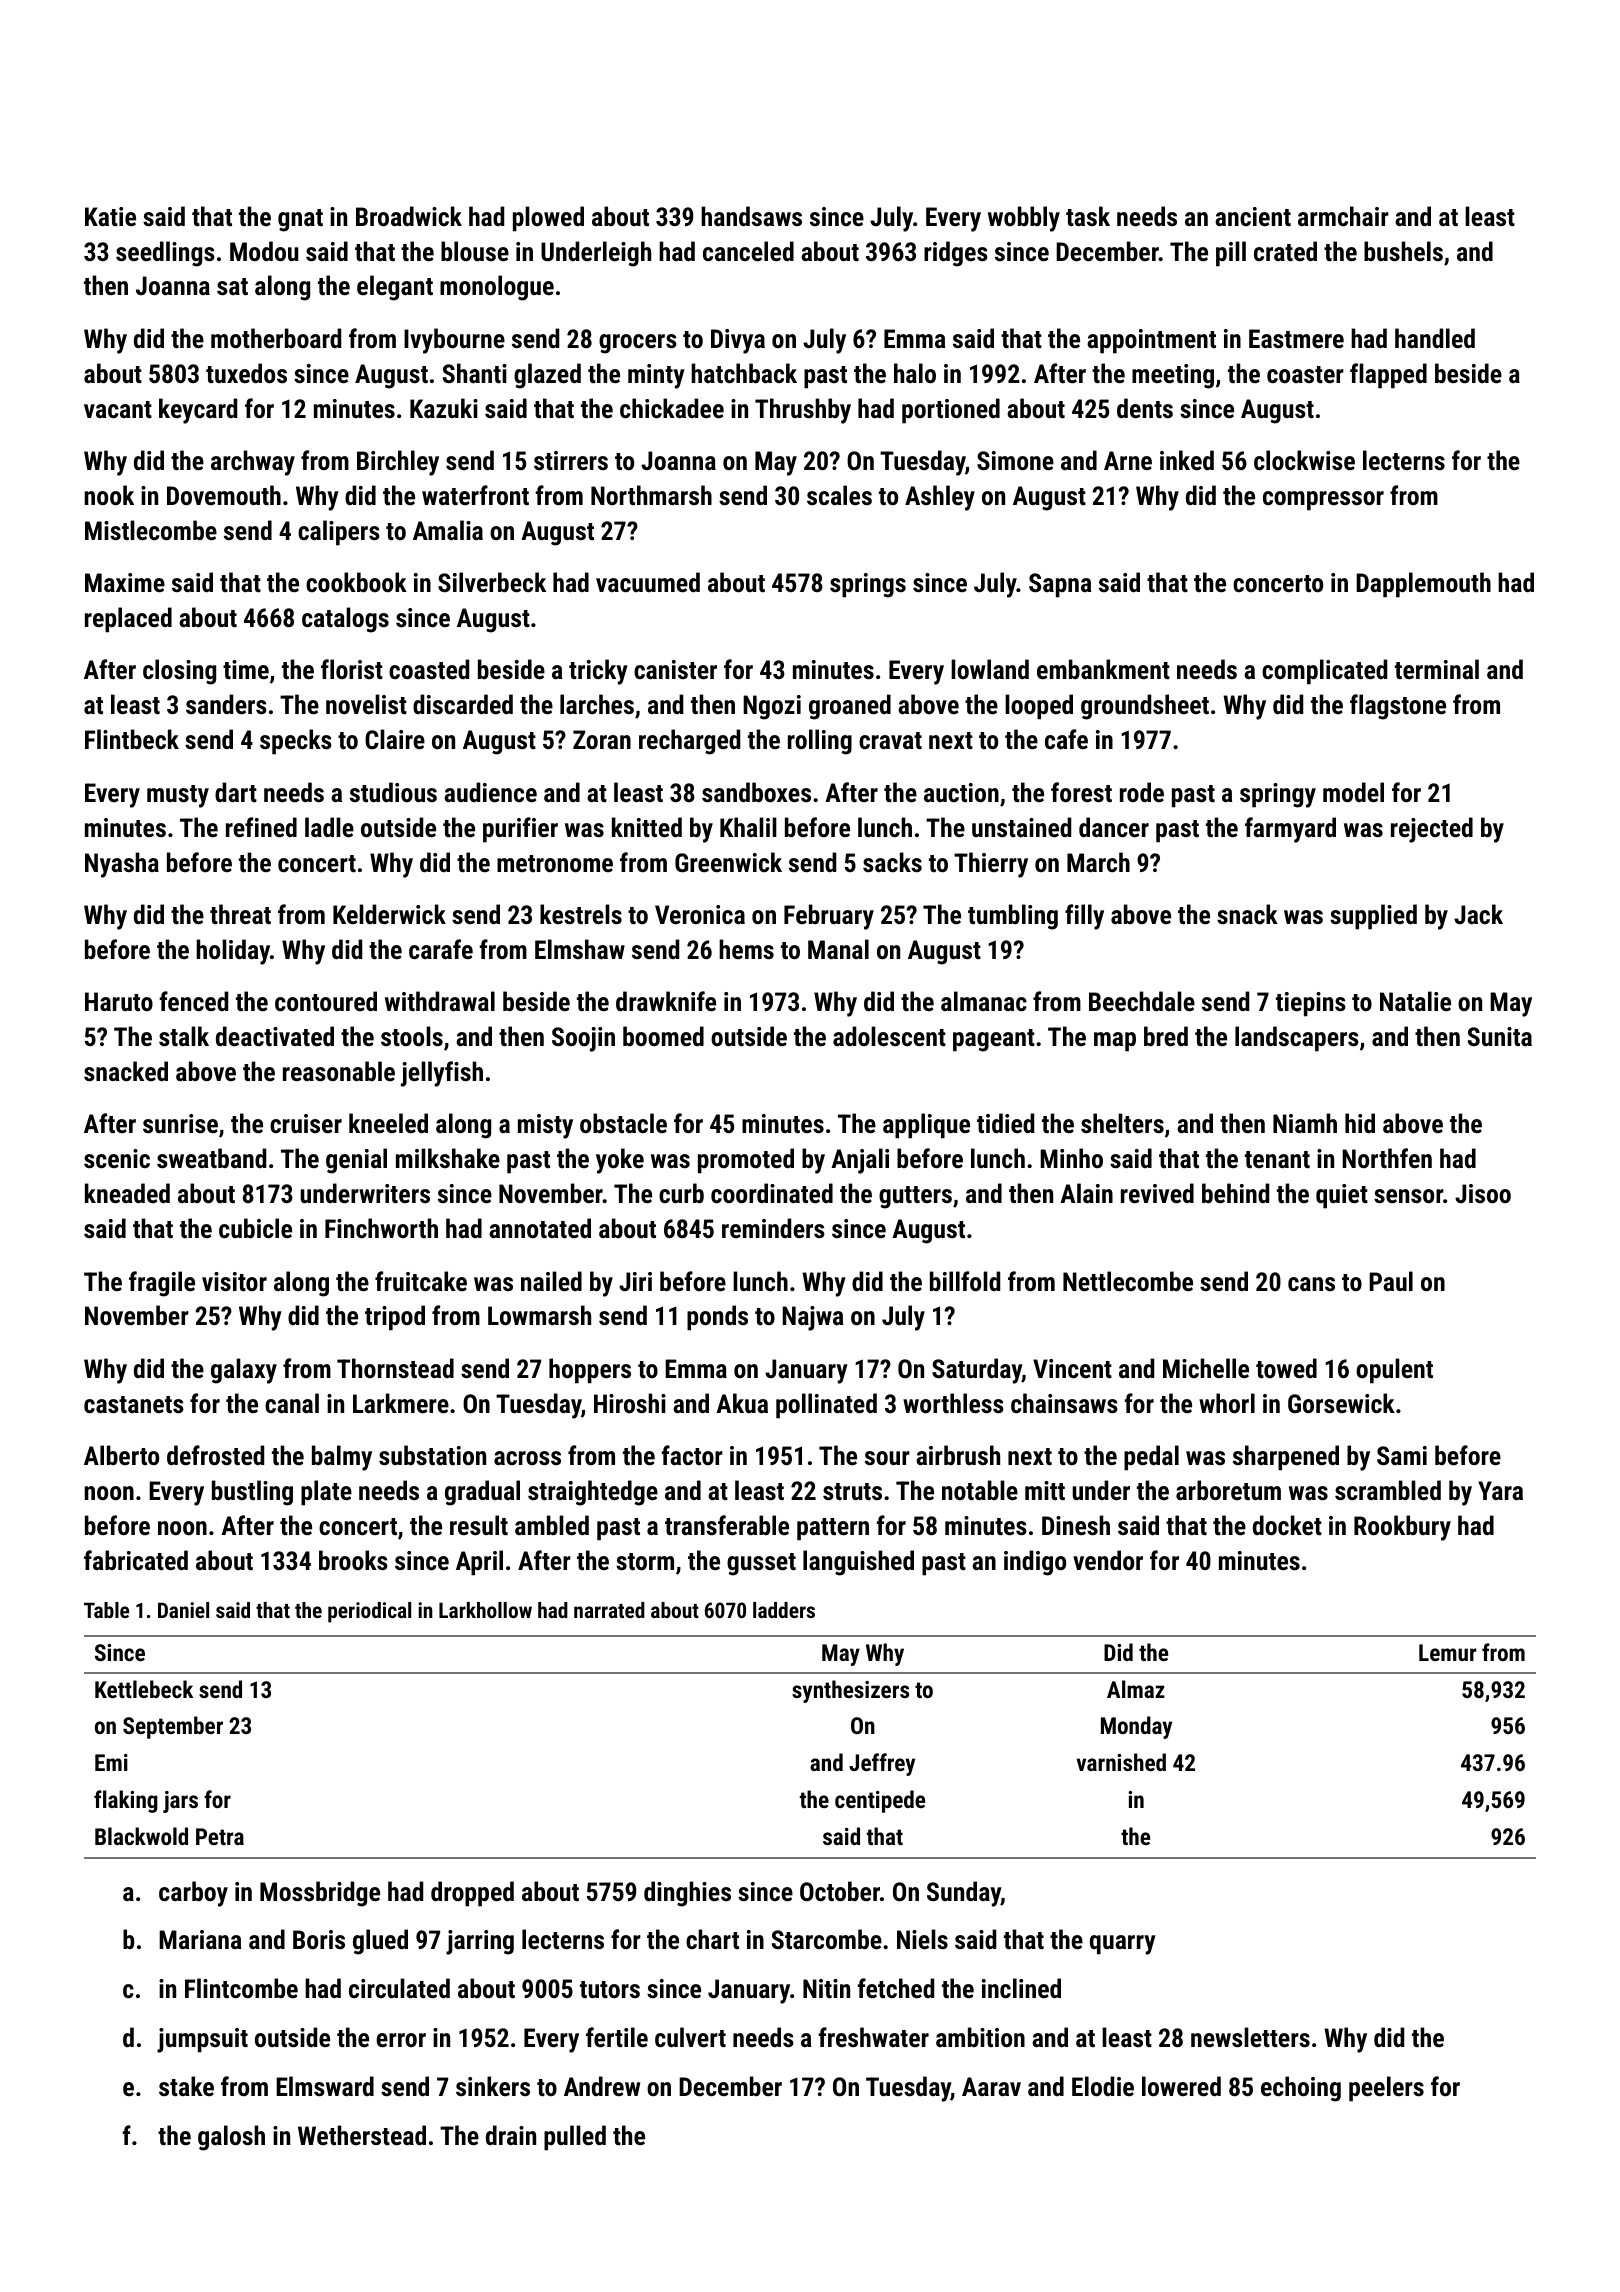 Image resolution: width=1620 pixels, height=2292 pixels. What do you see at coordinates (1373, 917) in the image?
I see `supplied` at bounding box center [1373, 917].
